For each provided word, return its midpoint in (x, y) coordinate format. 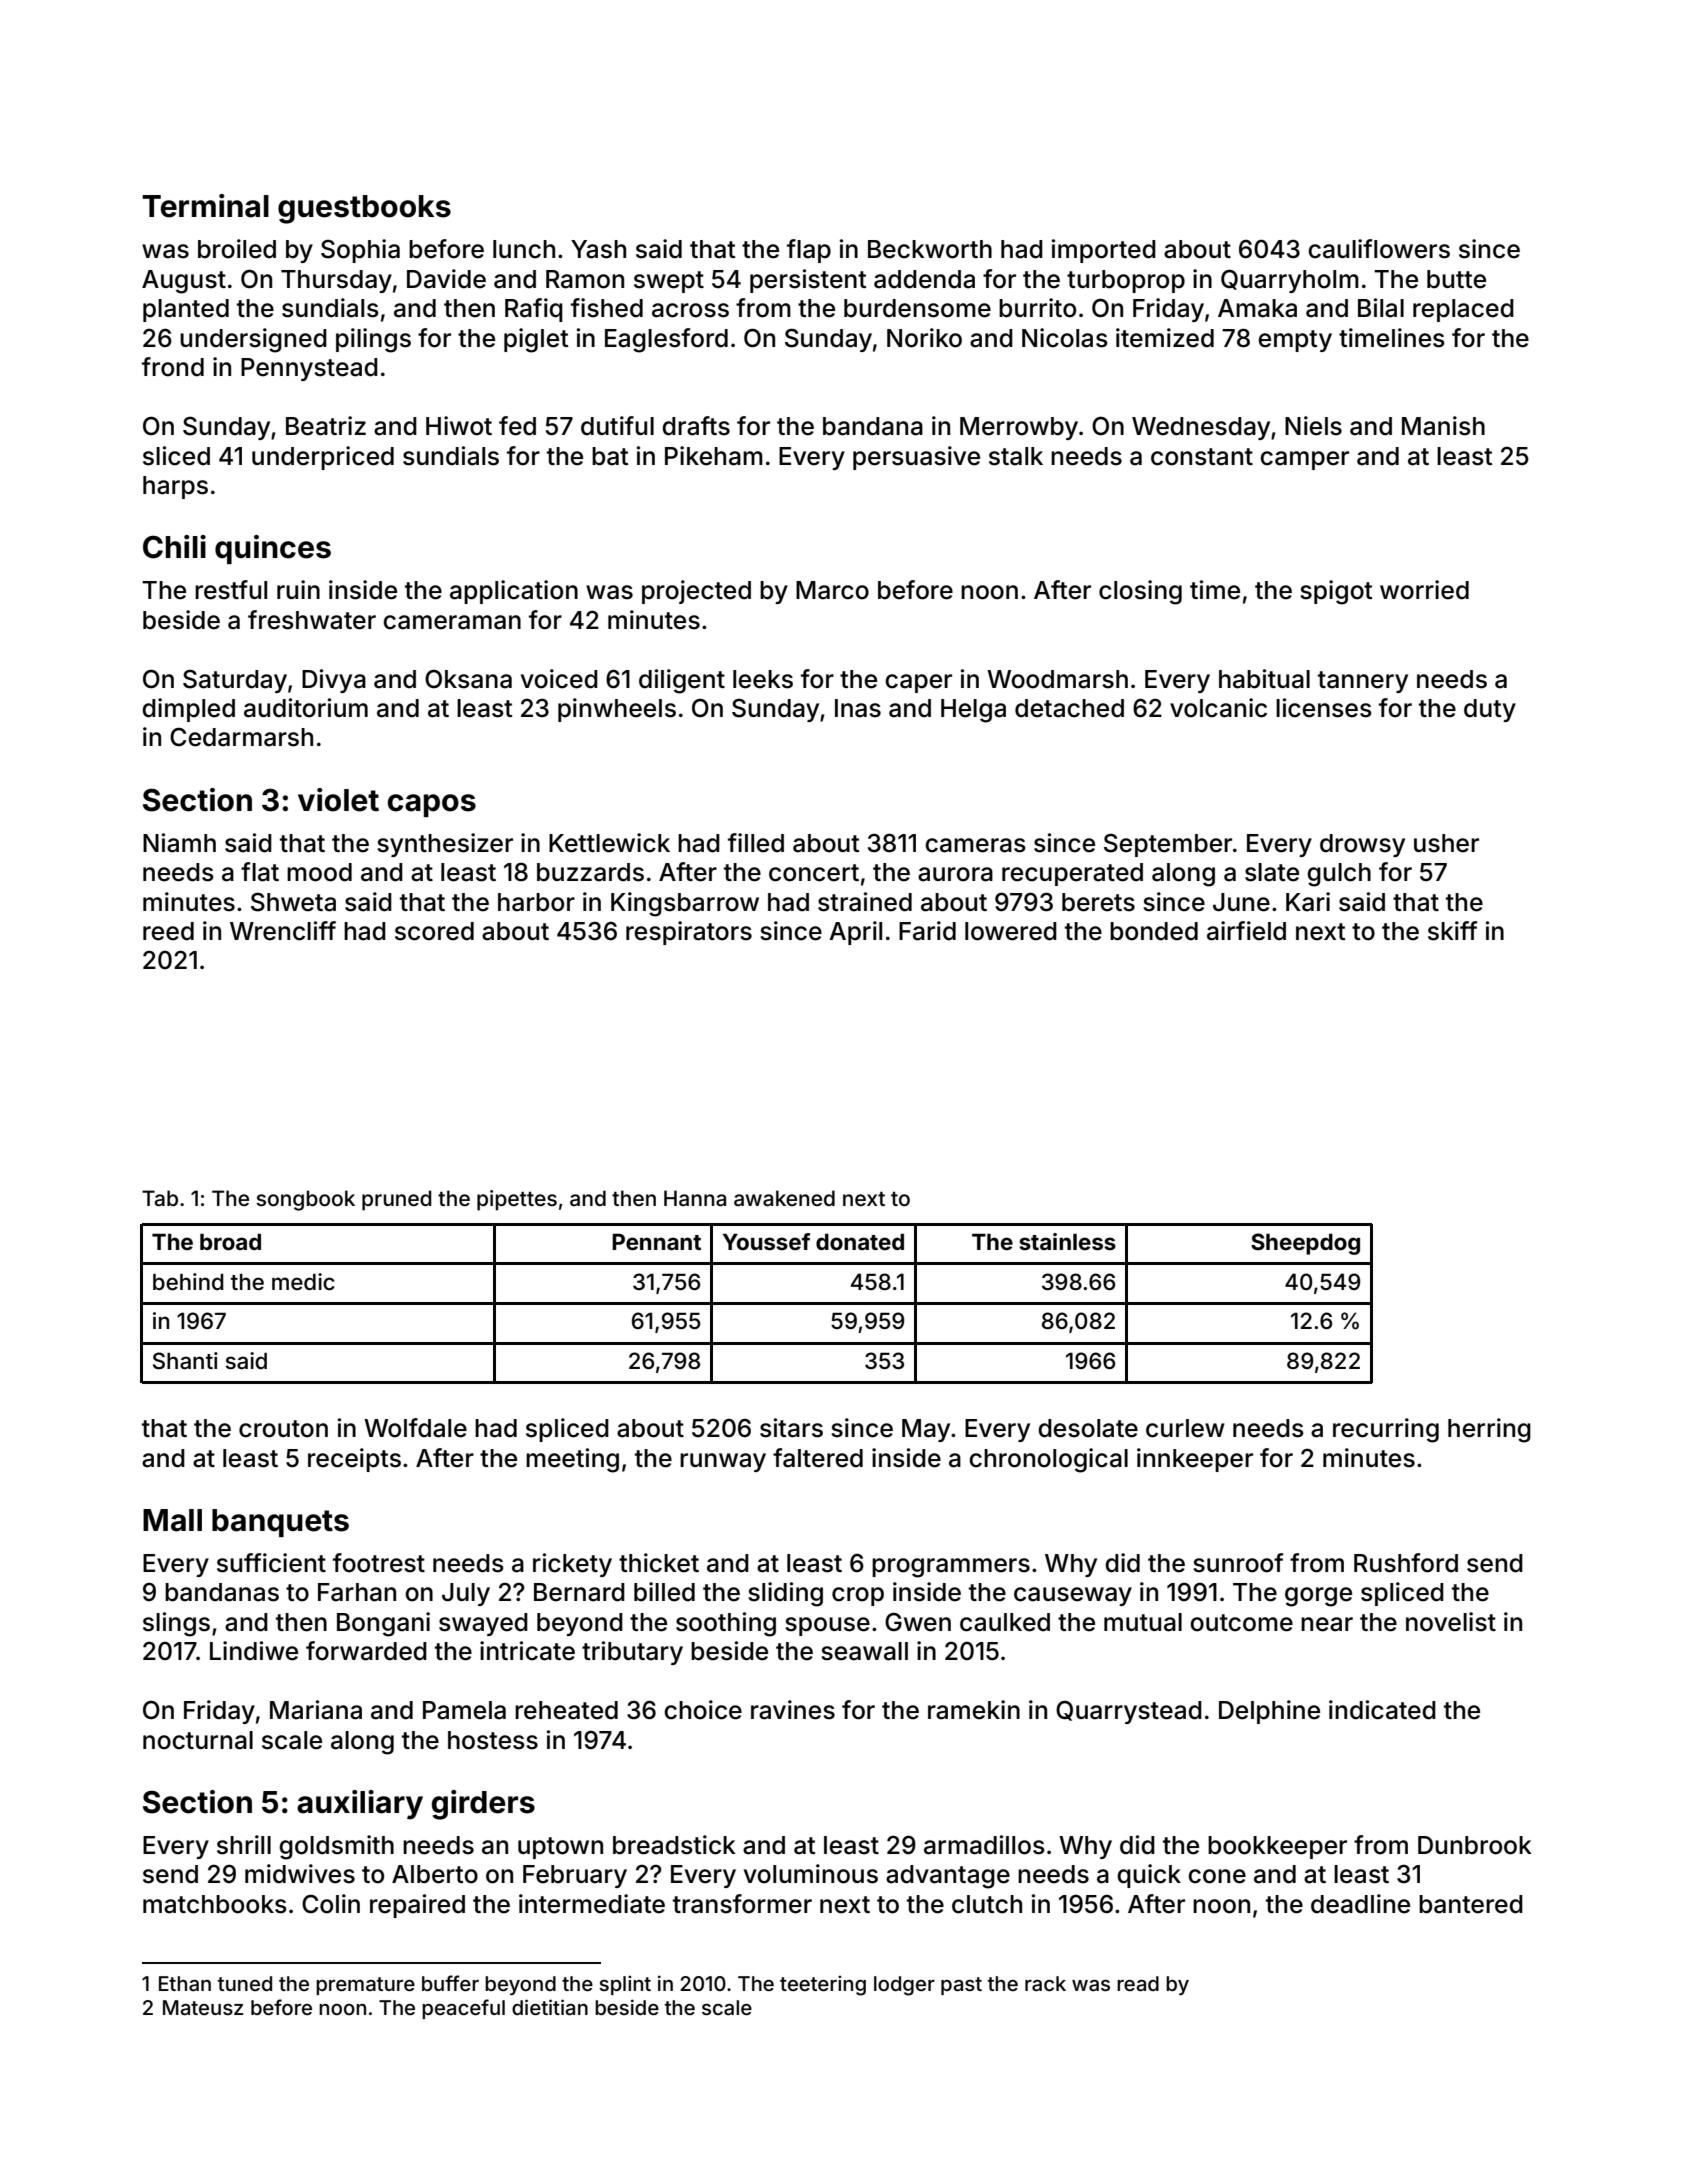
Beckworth (930, 249)
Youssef (766, 1241)
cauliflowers (1379, 249)
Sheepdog (1305, 1244)
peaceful (463, 2009)
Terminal (205, 206)
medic (303, 1282)
